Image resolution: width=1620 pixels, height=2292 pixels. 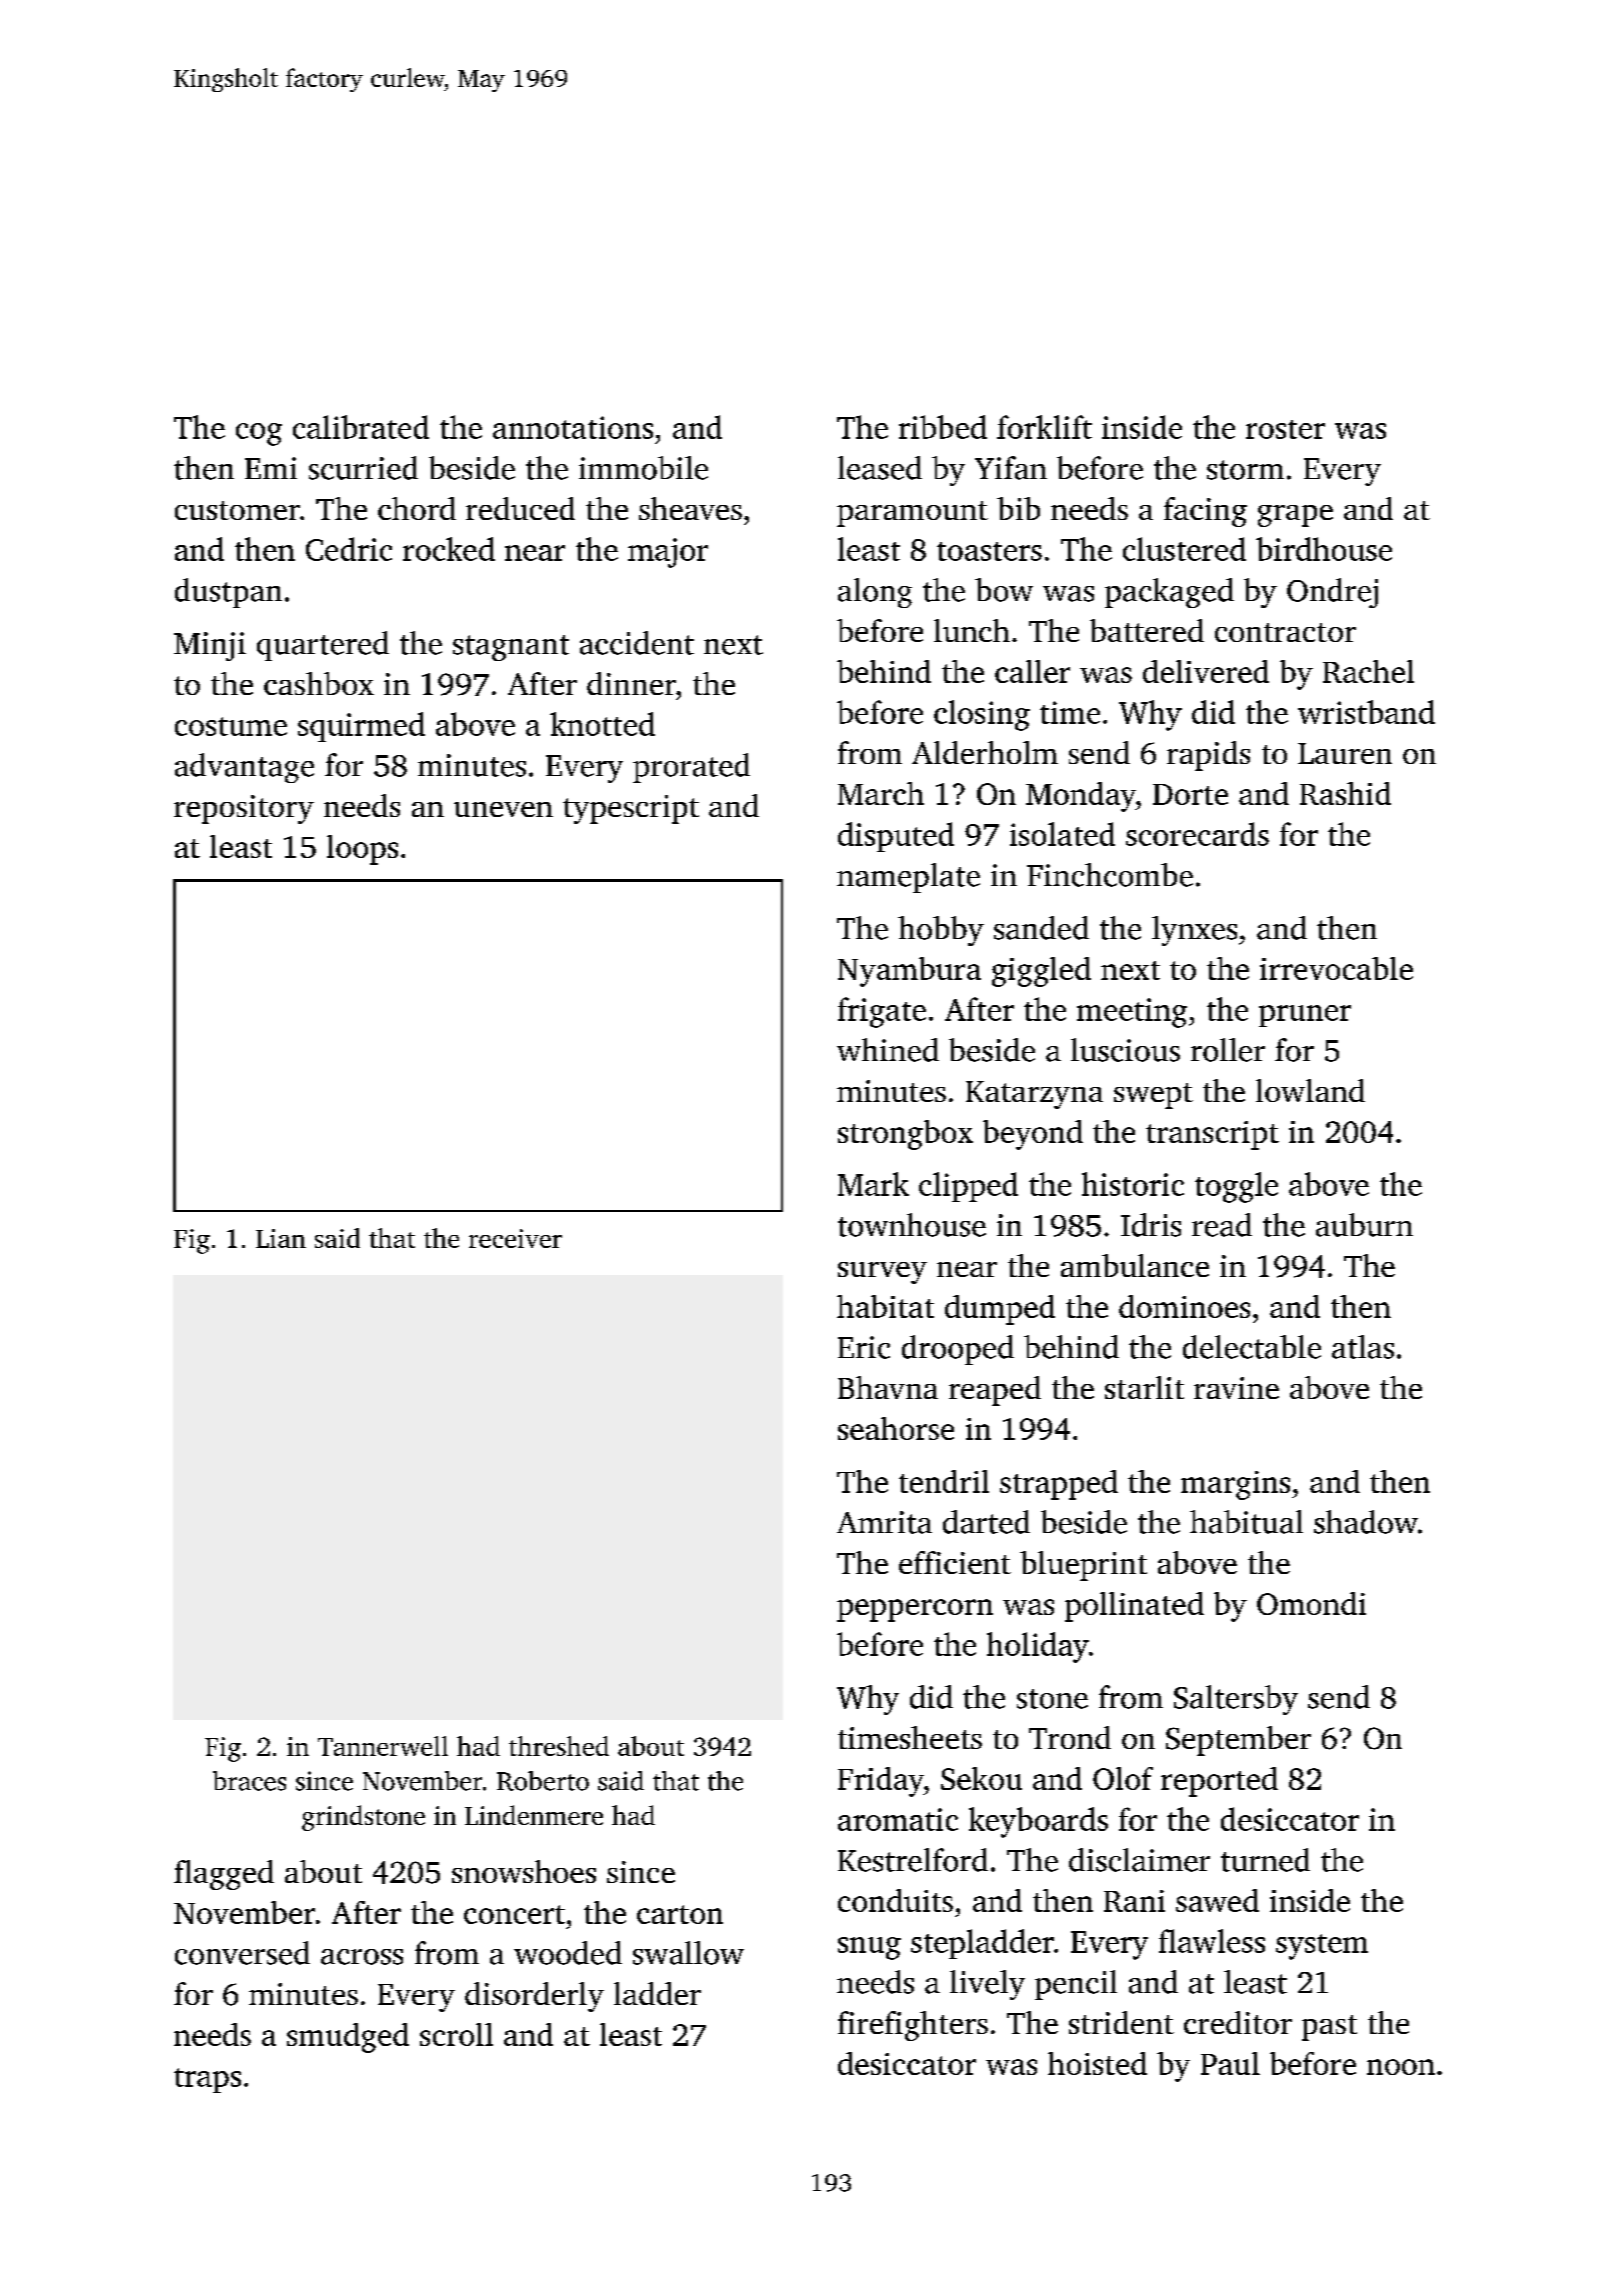 I want to click on Cedric, so click(x=349, y=549).
